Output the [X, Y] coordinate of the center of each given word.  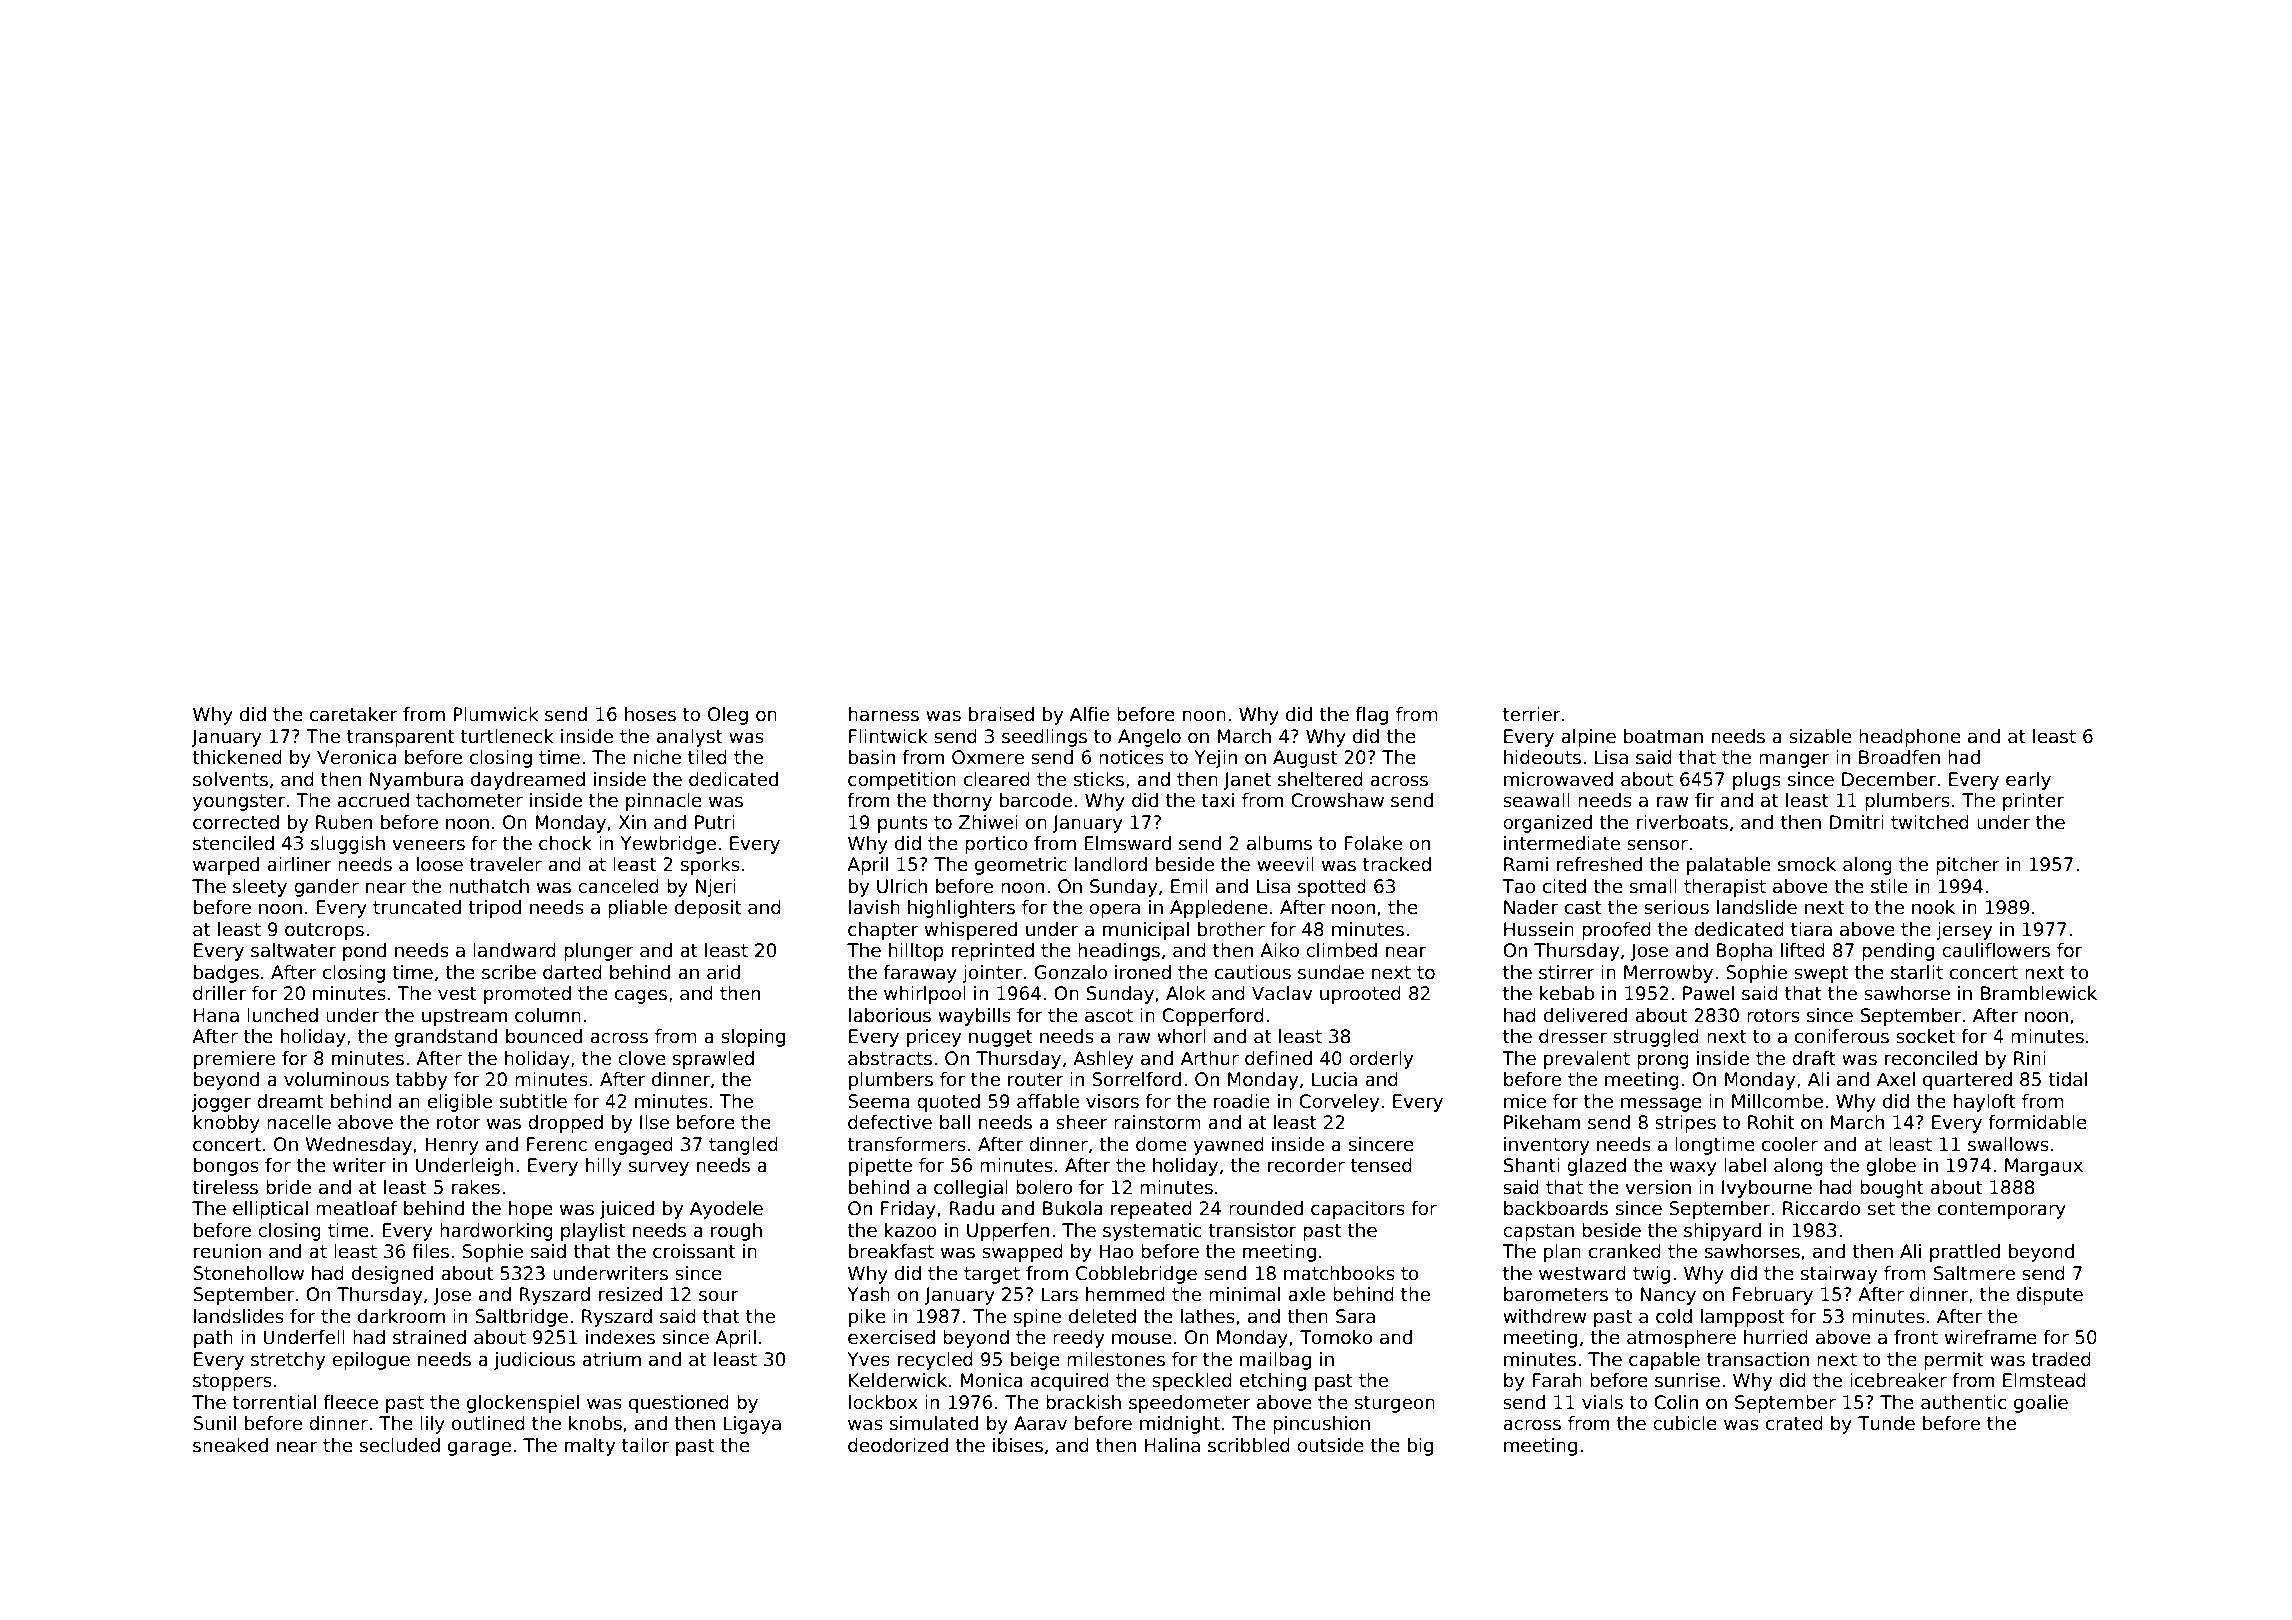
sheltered [1320, 779]
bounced [544, 1036]
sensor [1657, 845]
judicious [534, 1361]
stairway [1839, 1275]
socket [1925, 1036]
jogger [221, 1103]
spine [1037, 1318]
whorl [1181, 1036]
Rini [2030, 1058]
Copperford [1213, 1017]
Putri [715, 822]
